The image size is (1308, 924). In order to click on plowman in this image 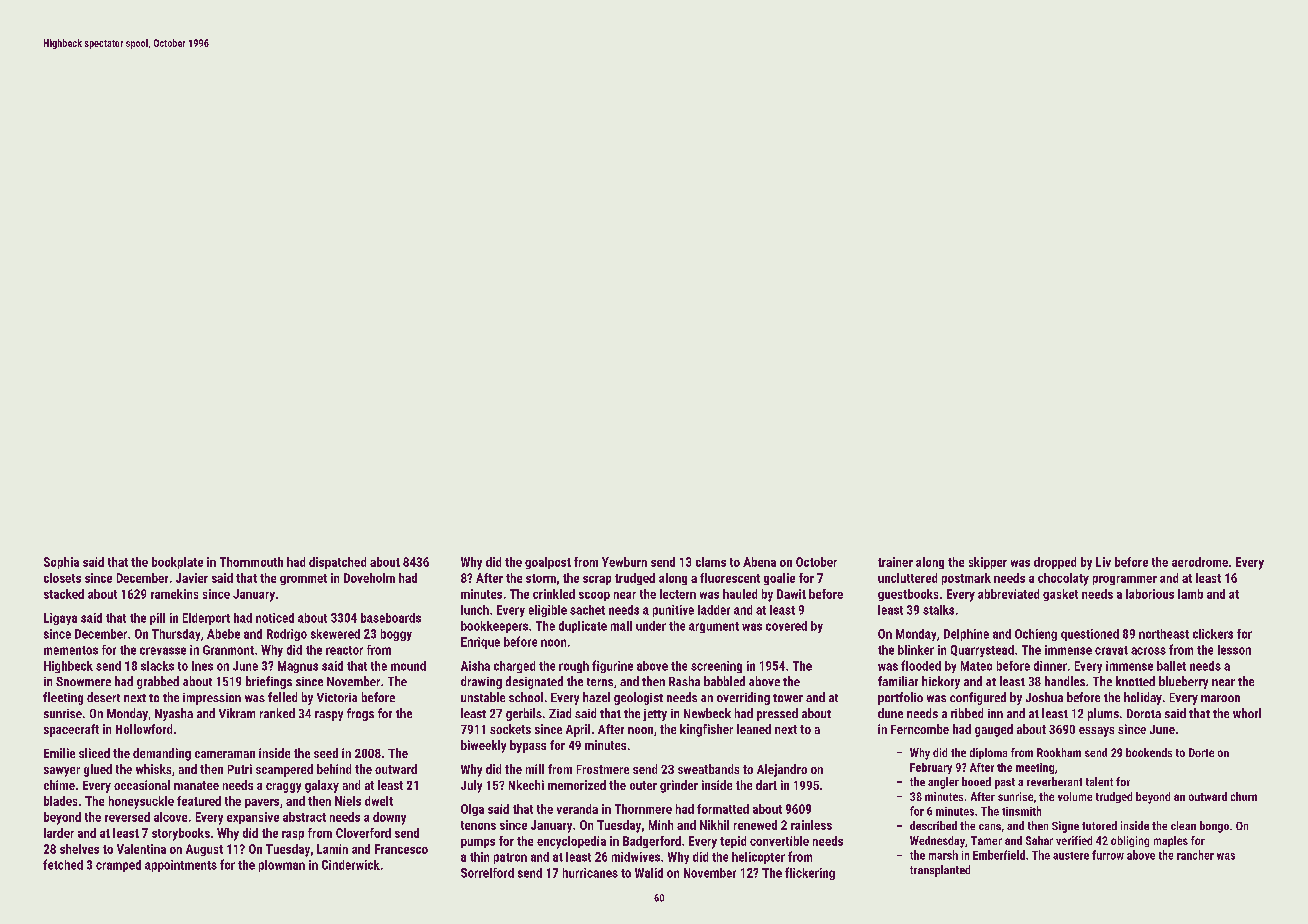, I will do `click(282, 866)`.
